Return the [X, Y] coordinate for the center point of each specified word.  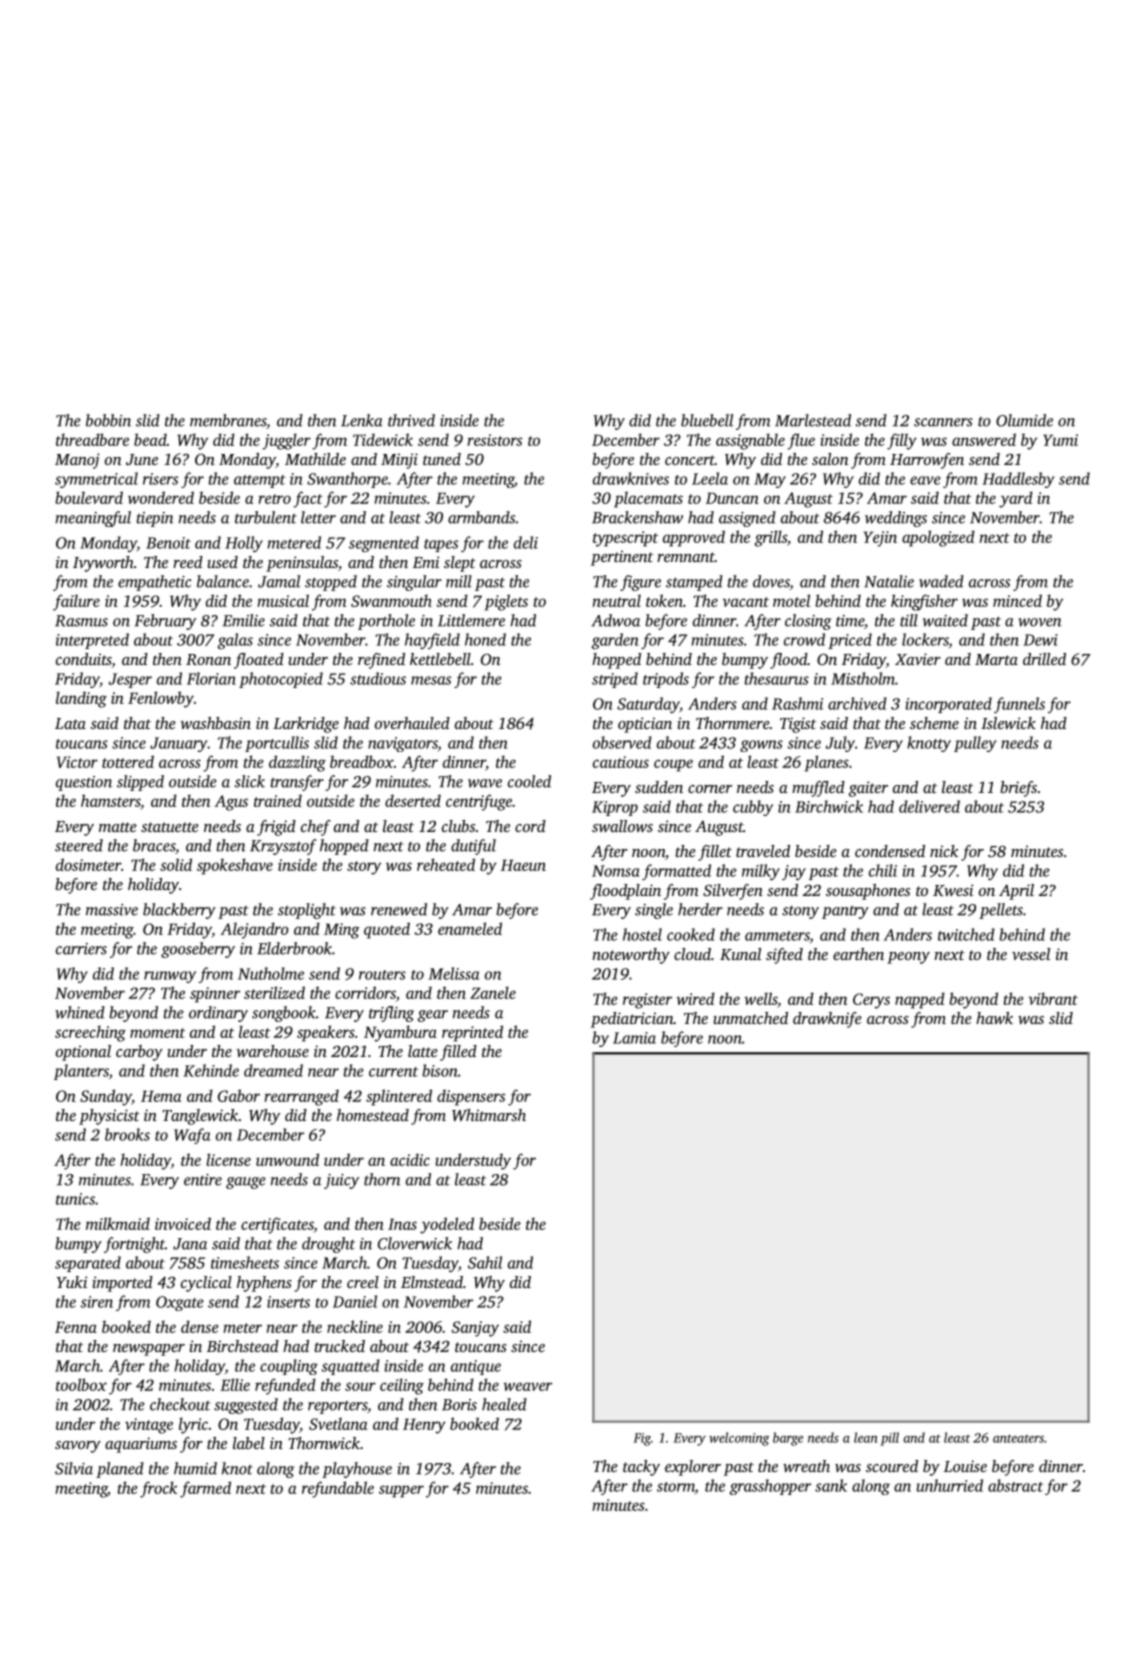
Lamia [634, 1038]
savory [78, 1447]
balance [223, 581]
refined [381, 661]
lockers [925, 639]
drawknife [827, 1020]
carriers [81, 949]
